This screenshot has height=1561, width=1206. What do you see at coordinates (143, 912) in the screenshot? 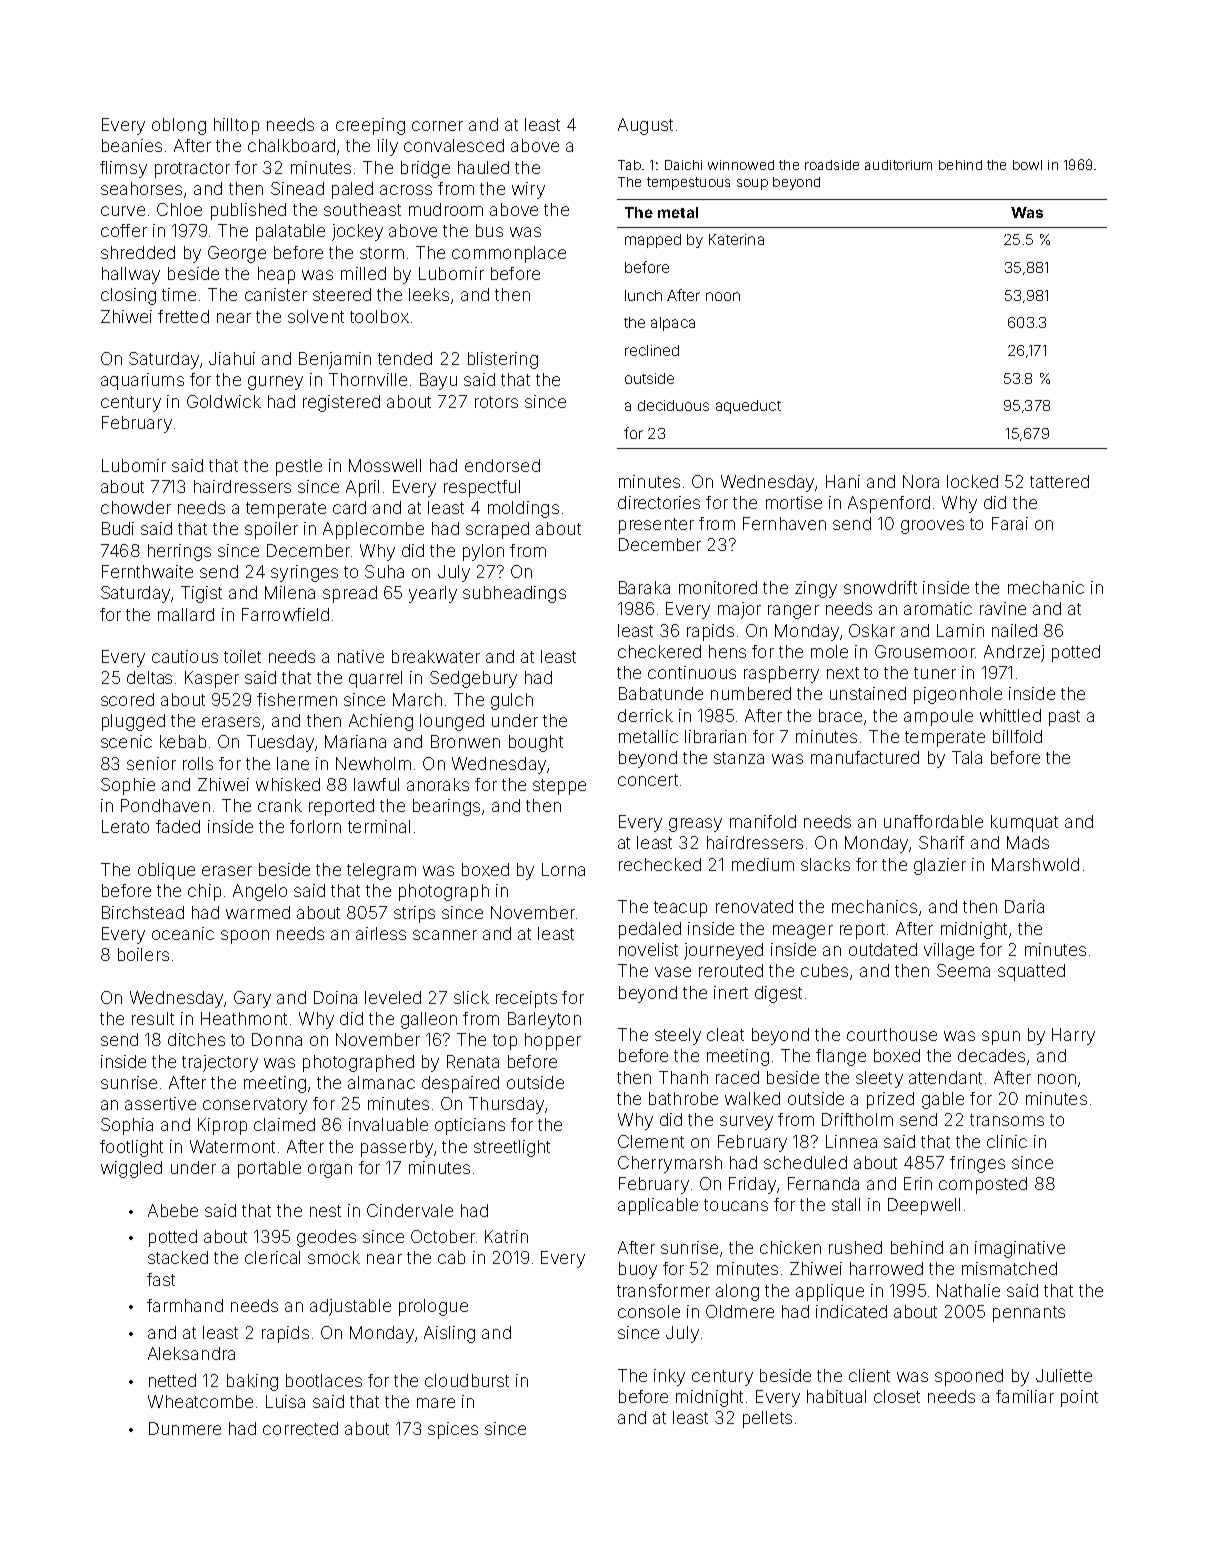
I see `Birchstead` at bounding box center [143, 912].
